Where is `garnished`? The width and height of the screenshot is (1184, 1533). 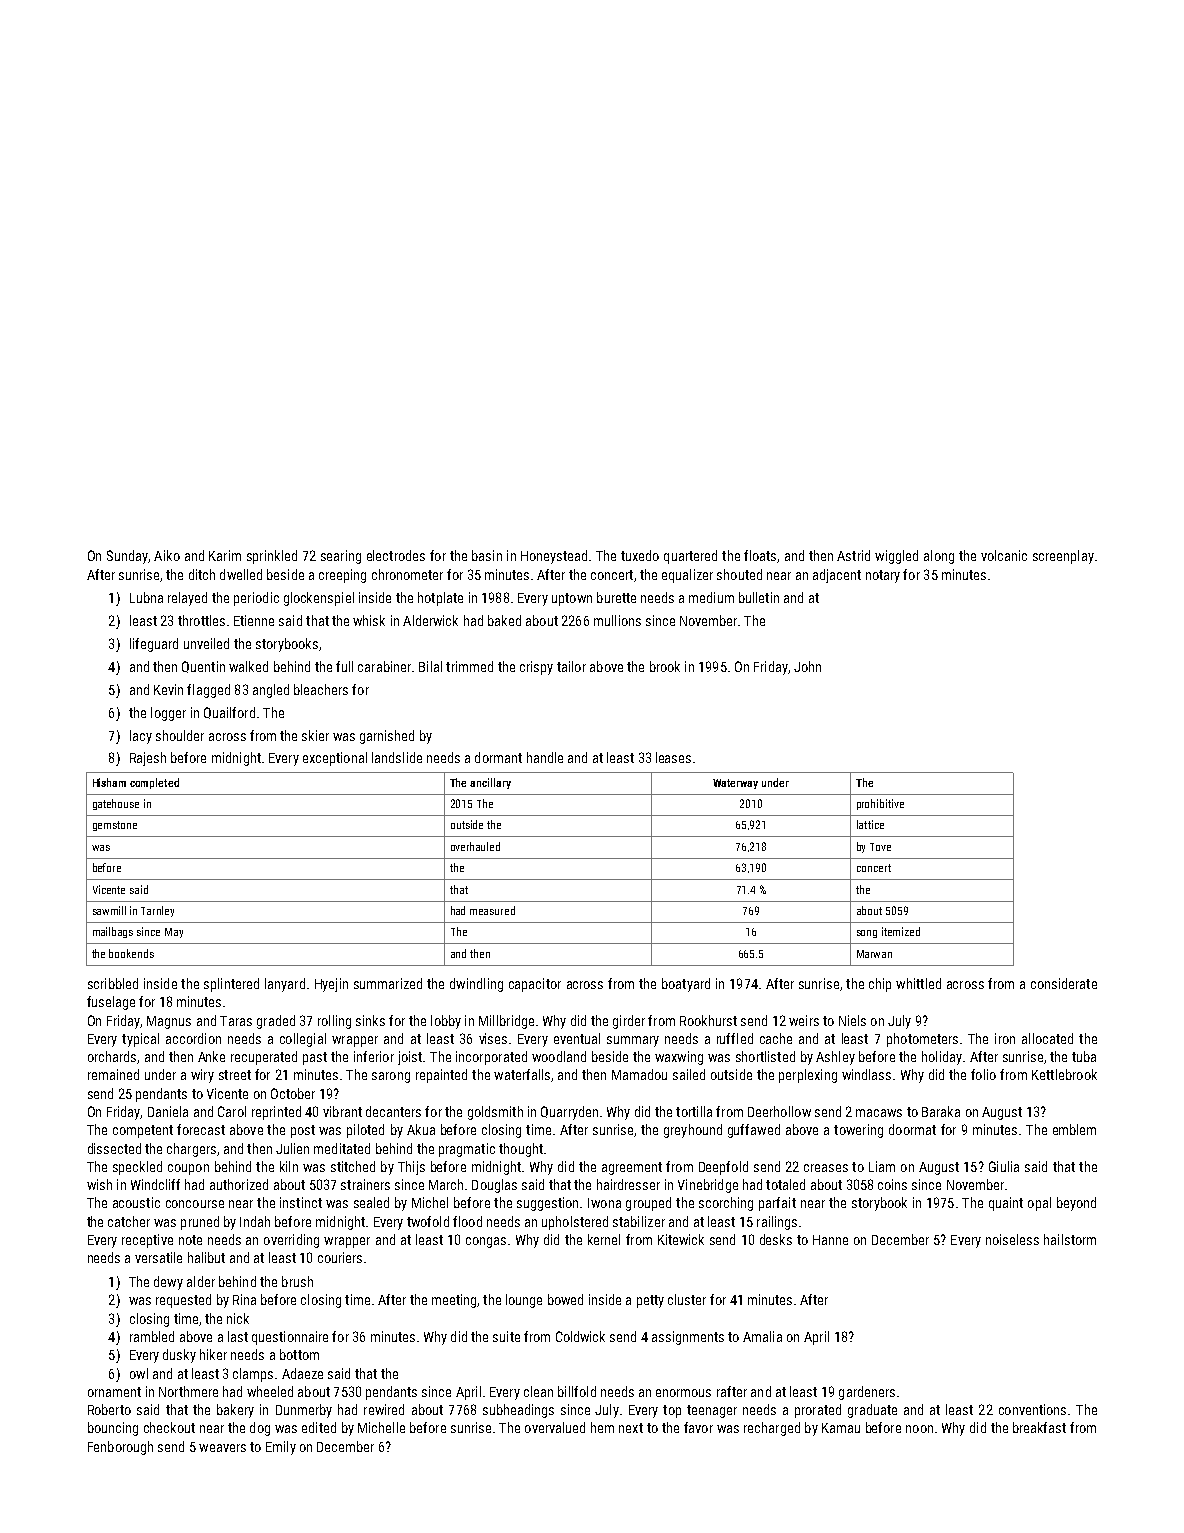 garnished is located at coordinates (387, 737).
